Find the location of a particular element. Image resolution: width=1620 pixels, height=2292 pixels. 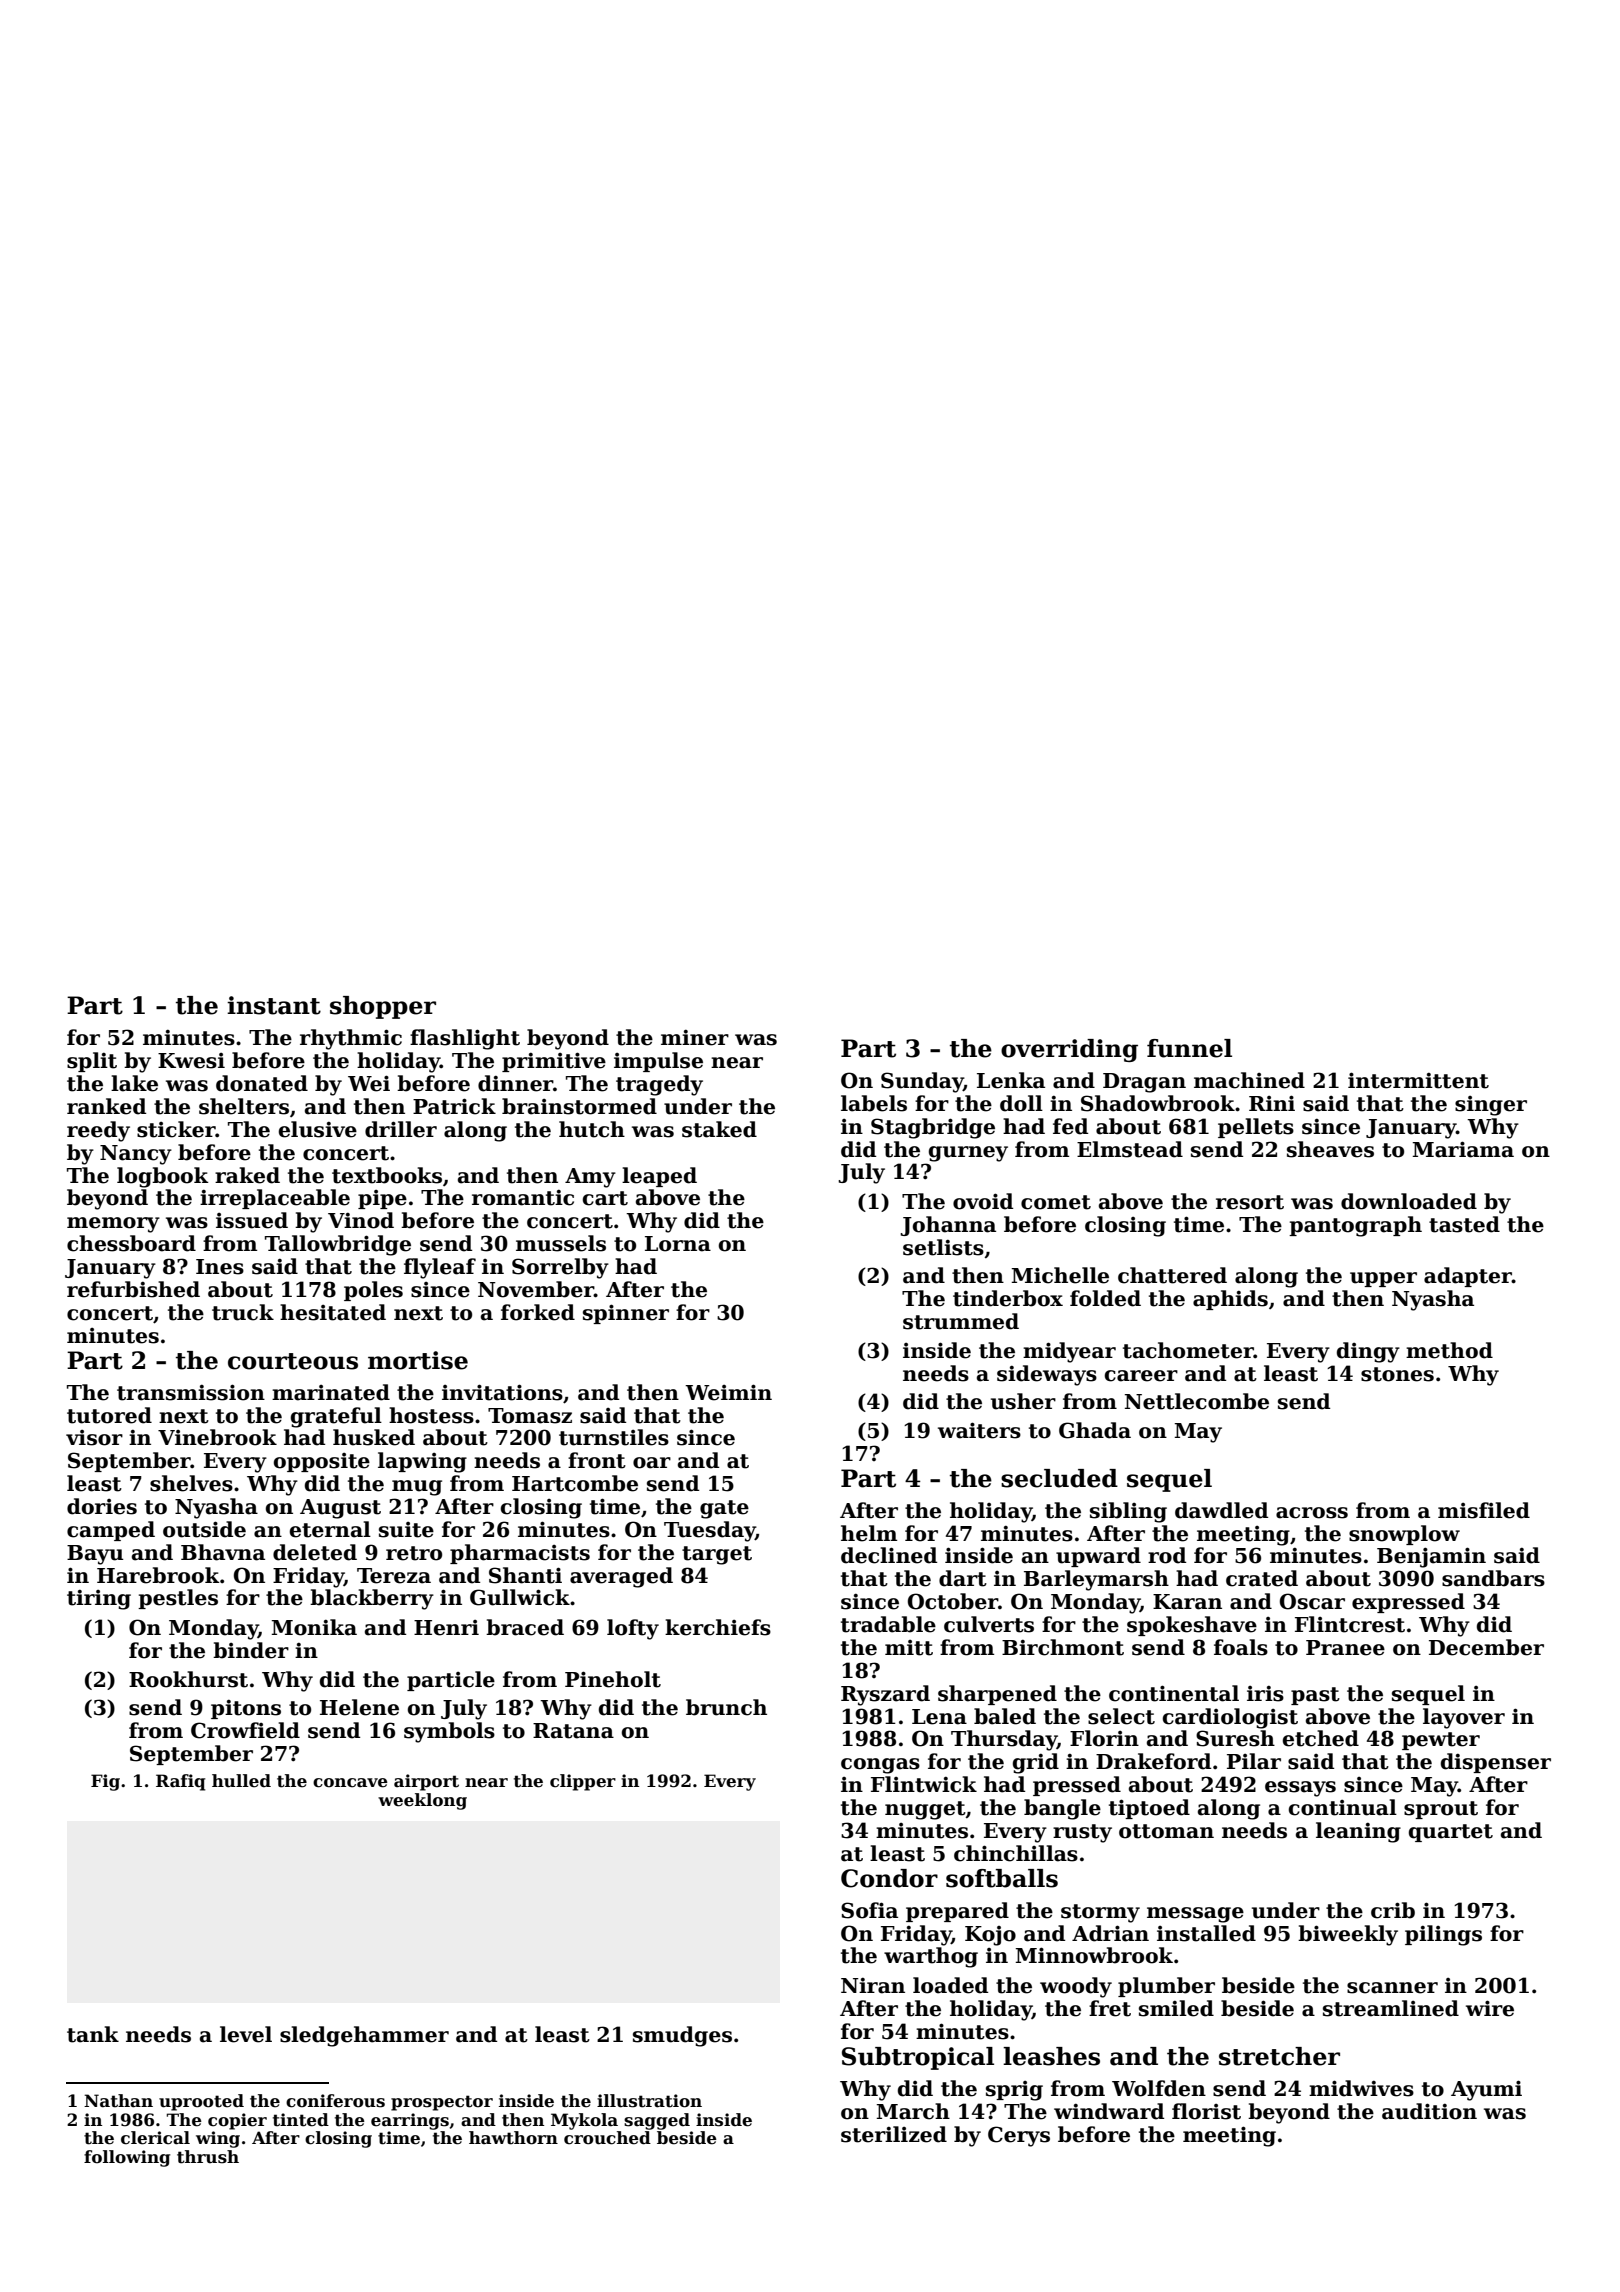

weeklong is located at coordinates (422, 1801).
